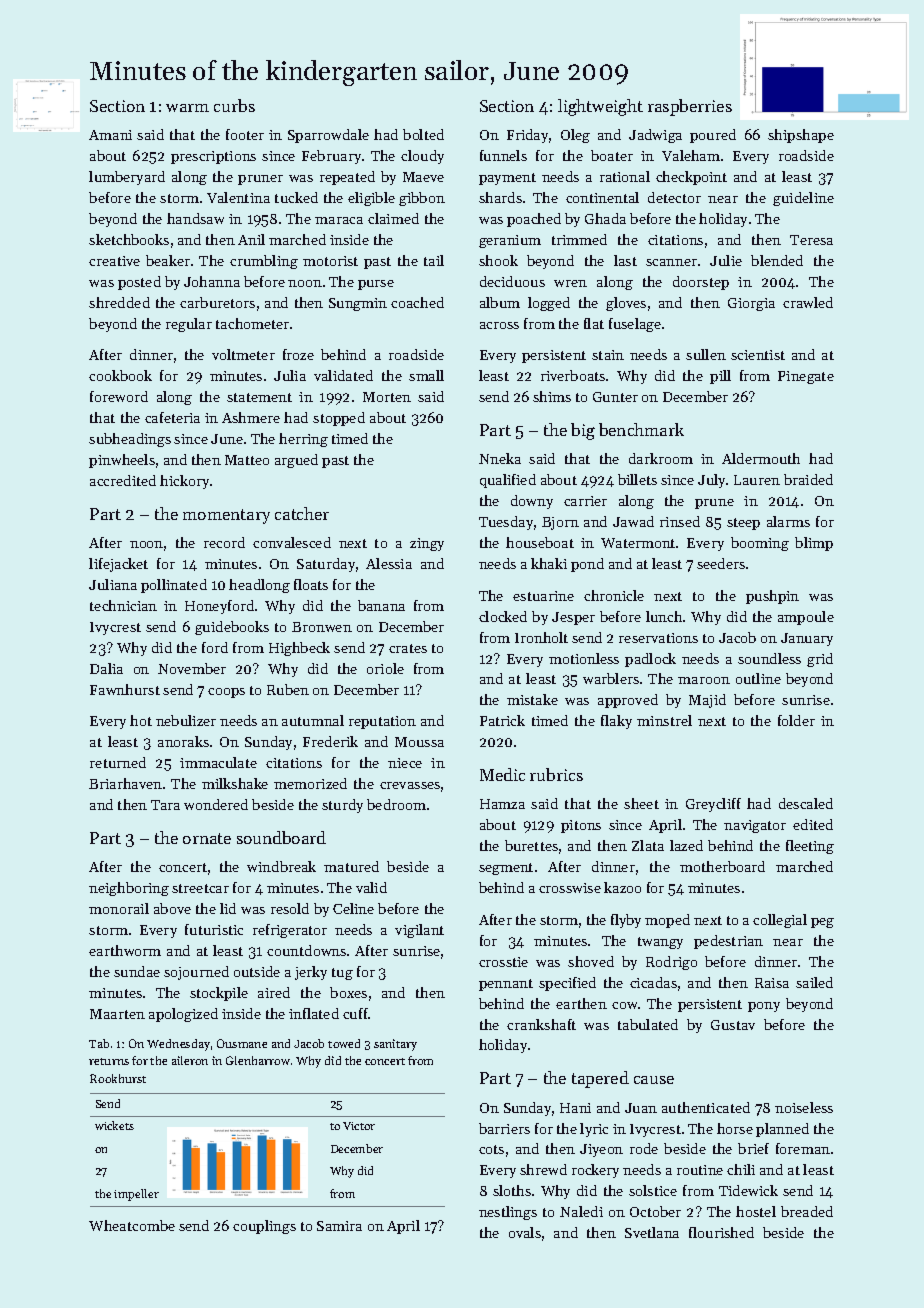 This document has height=1308, width=924. What do you see at coordinates (721, 1232) in the document?
I see `flourished` at bounding box center [721, 1232].
